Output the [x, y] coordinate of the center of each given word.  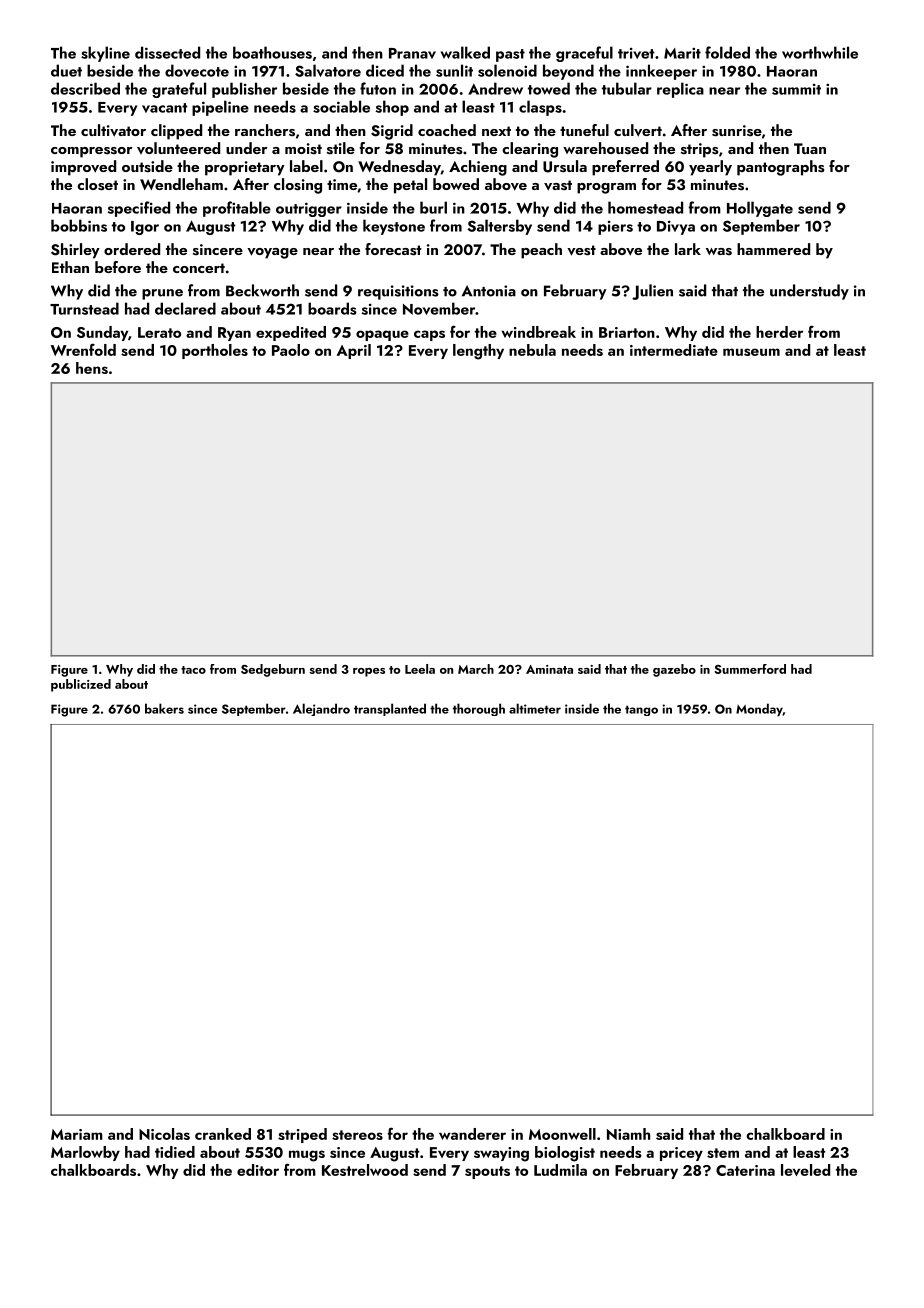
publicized [81, 685]
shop [392, 108]
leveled [805, 1170]
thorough [479, 709]
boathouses [272, 52]
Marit [682, 53]
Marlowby [85, 1153]
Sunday [102, 333]
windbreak [538, 332]
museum [751, 352]
